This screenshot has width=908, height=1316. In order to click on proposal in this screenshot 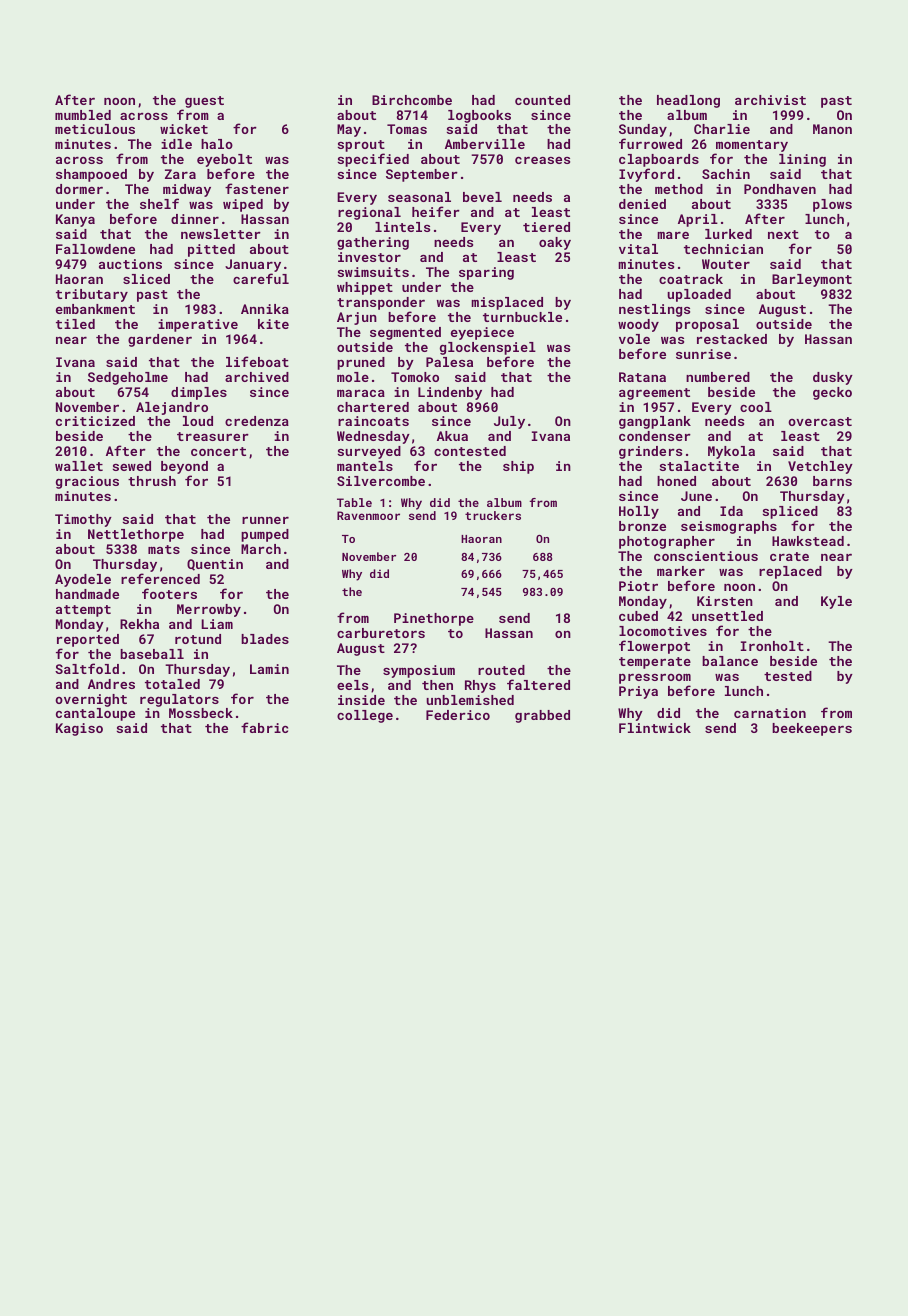, I will do `click(707, 325)`.
